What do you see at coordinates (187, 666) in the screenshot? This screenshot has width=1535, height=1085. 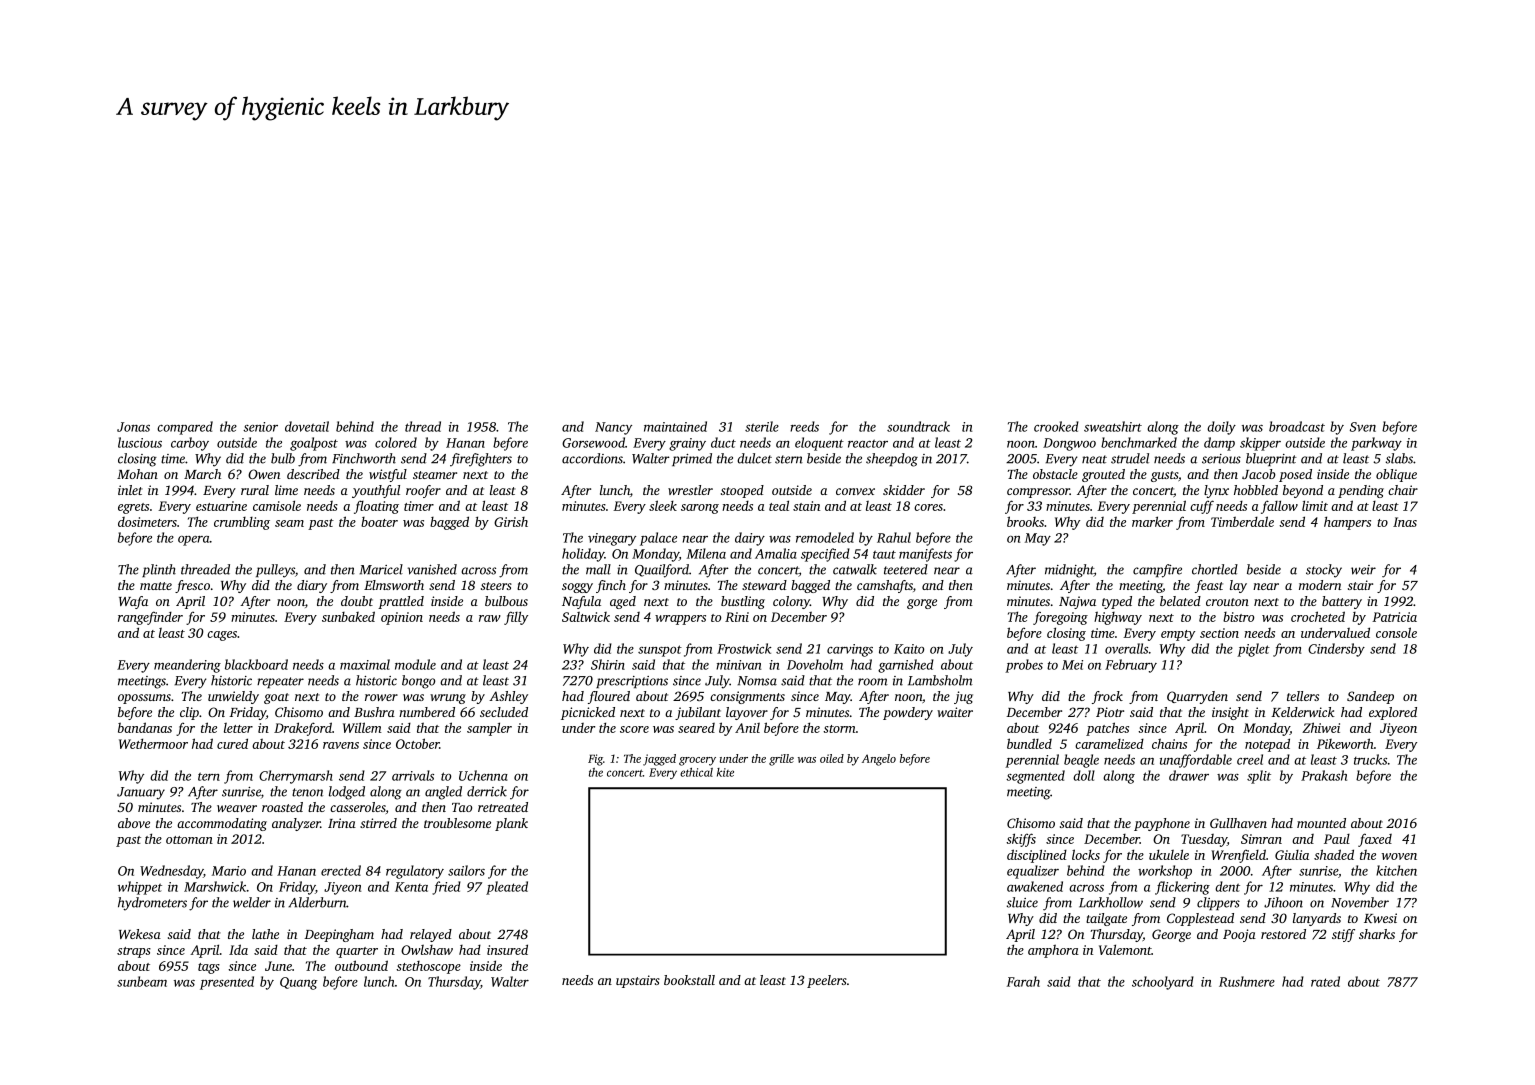 I see `meandering` at bounding box center [187, 666].
